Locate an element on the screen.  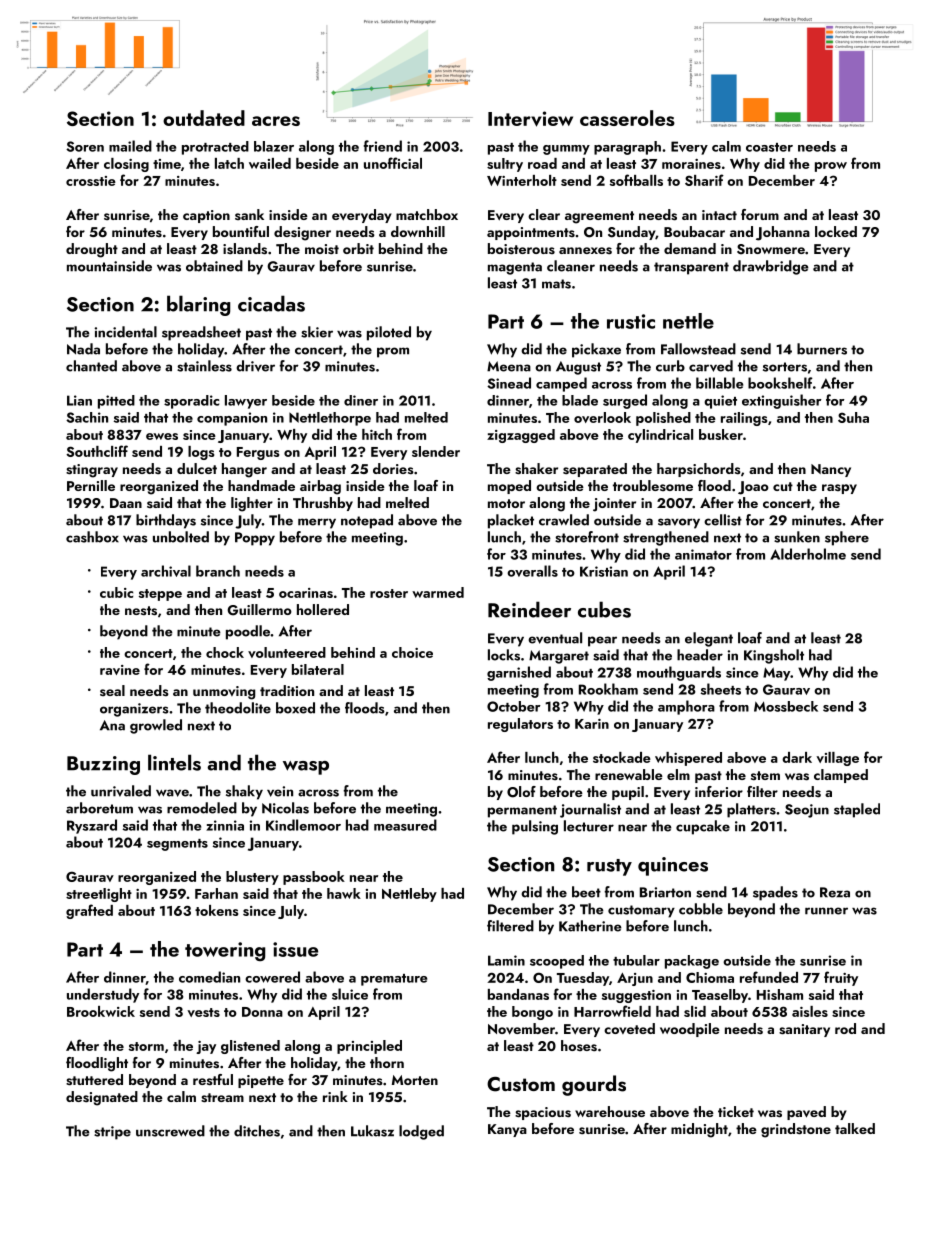
sphere is located at coordinates (847, 538).
